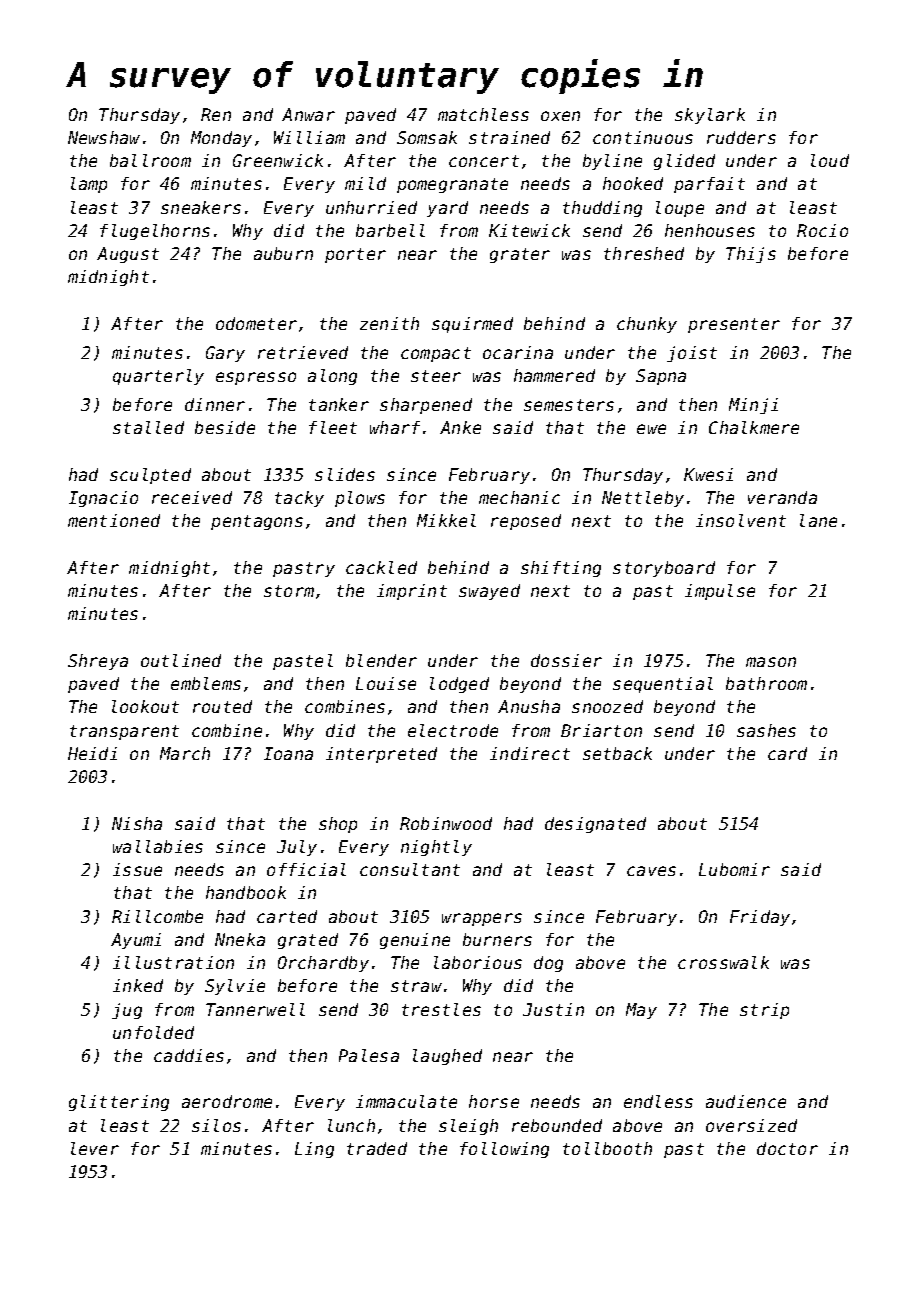  Describe the element at coordinates (246, 892) in the screenshot. I see `handbook` at that location.
